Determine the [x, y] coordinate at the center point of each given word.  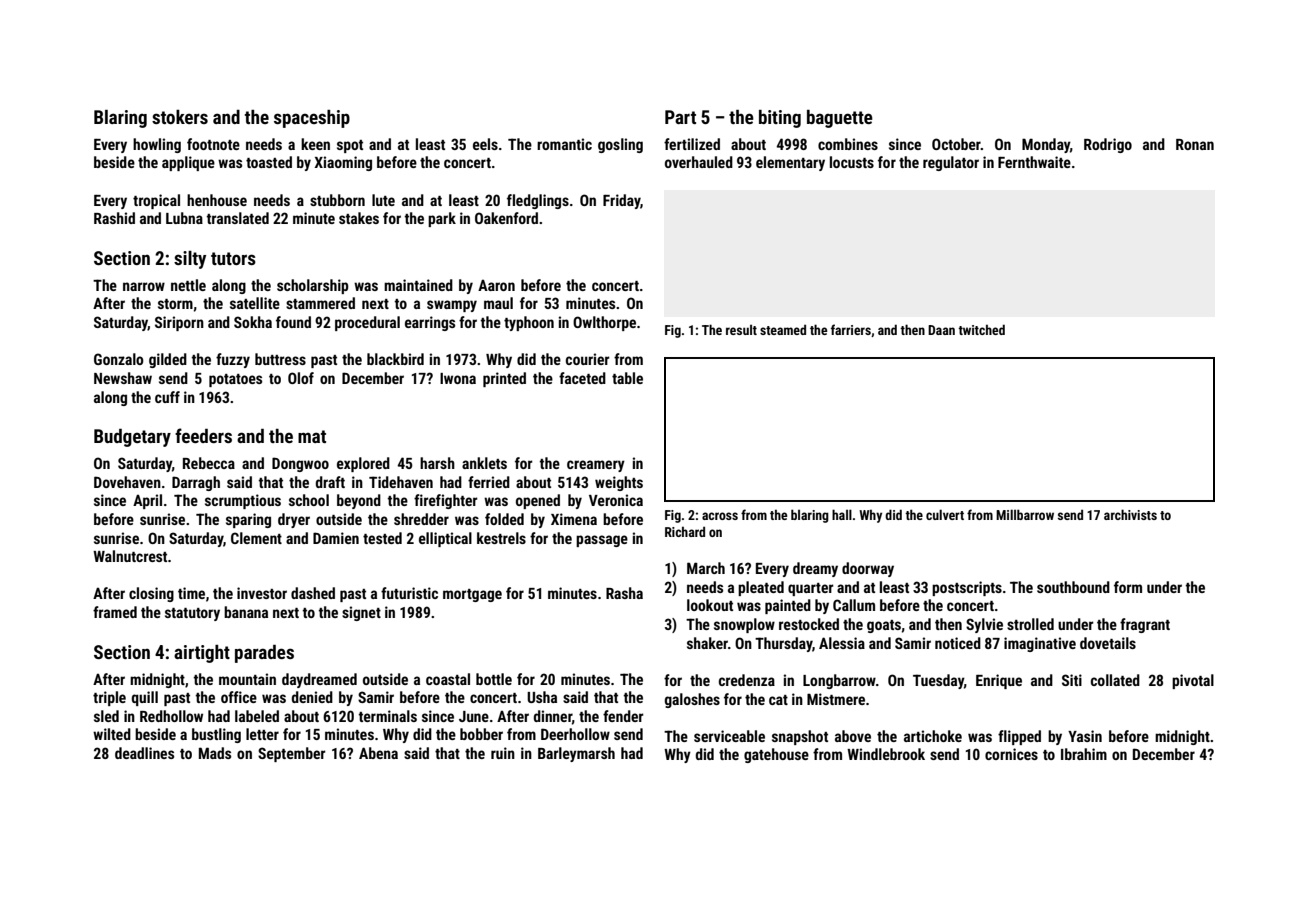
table [627, 378]
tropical [156, 201]
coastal [448, 679]
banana [246, 612]
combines [848, 144]
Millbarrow [1025, 514]
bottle [494, 679]
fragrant [1145, 625]
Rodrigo [1108, 145]
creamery [596, 466]
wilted [112, 734]
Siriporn [179, 323]
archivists [1130, 514]
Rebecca [209, 463]
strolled [1030, 624]
